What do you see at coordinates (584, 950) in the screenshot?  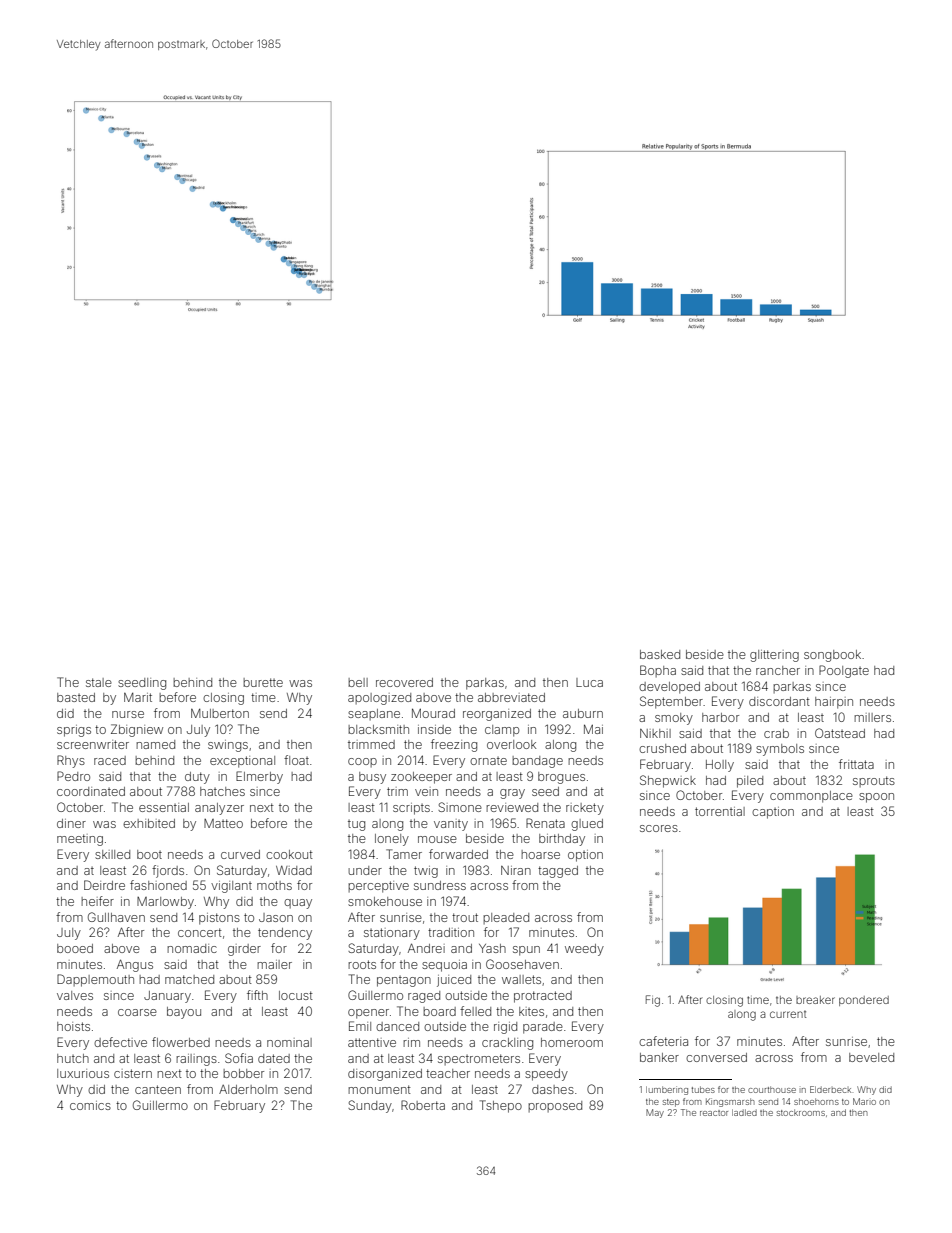 I see `weedy` at bounding box center [584, 950].
